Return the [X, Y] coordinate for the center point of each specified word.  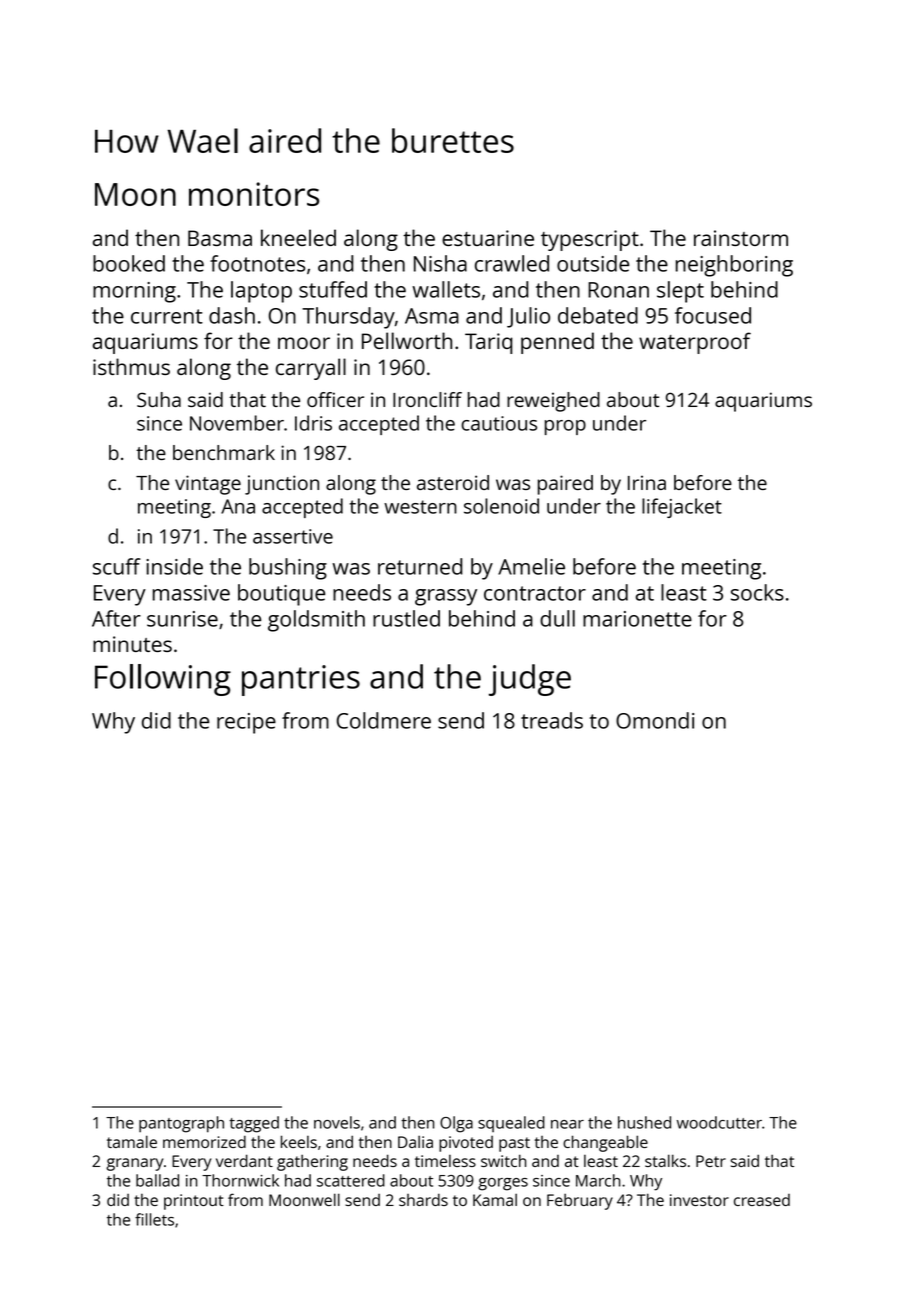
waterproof [695, 343]
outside [593, 263]
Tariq [489, 343]
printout [194, 1202]
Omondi [655, 720]
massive [191, 593]
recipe [246, 723]
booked [129, 263]
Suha [159, 399]
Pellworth [407, 340]
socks [757, 592]
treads [552, 720]
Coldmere [384, 720]
